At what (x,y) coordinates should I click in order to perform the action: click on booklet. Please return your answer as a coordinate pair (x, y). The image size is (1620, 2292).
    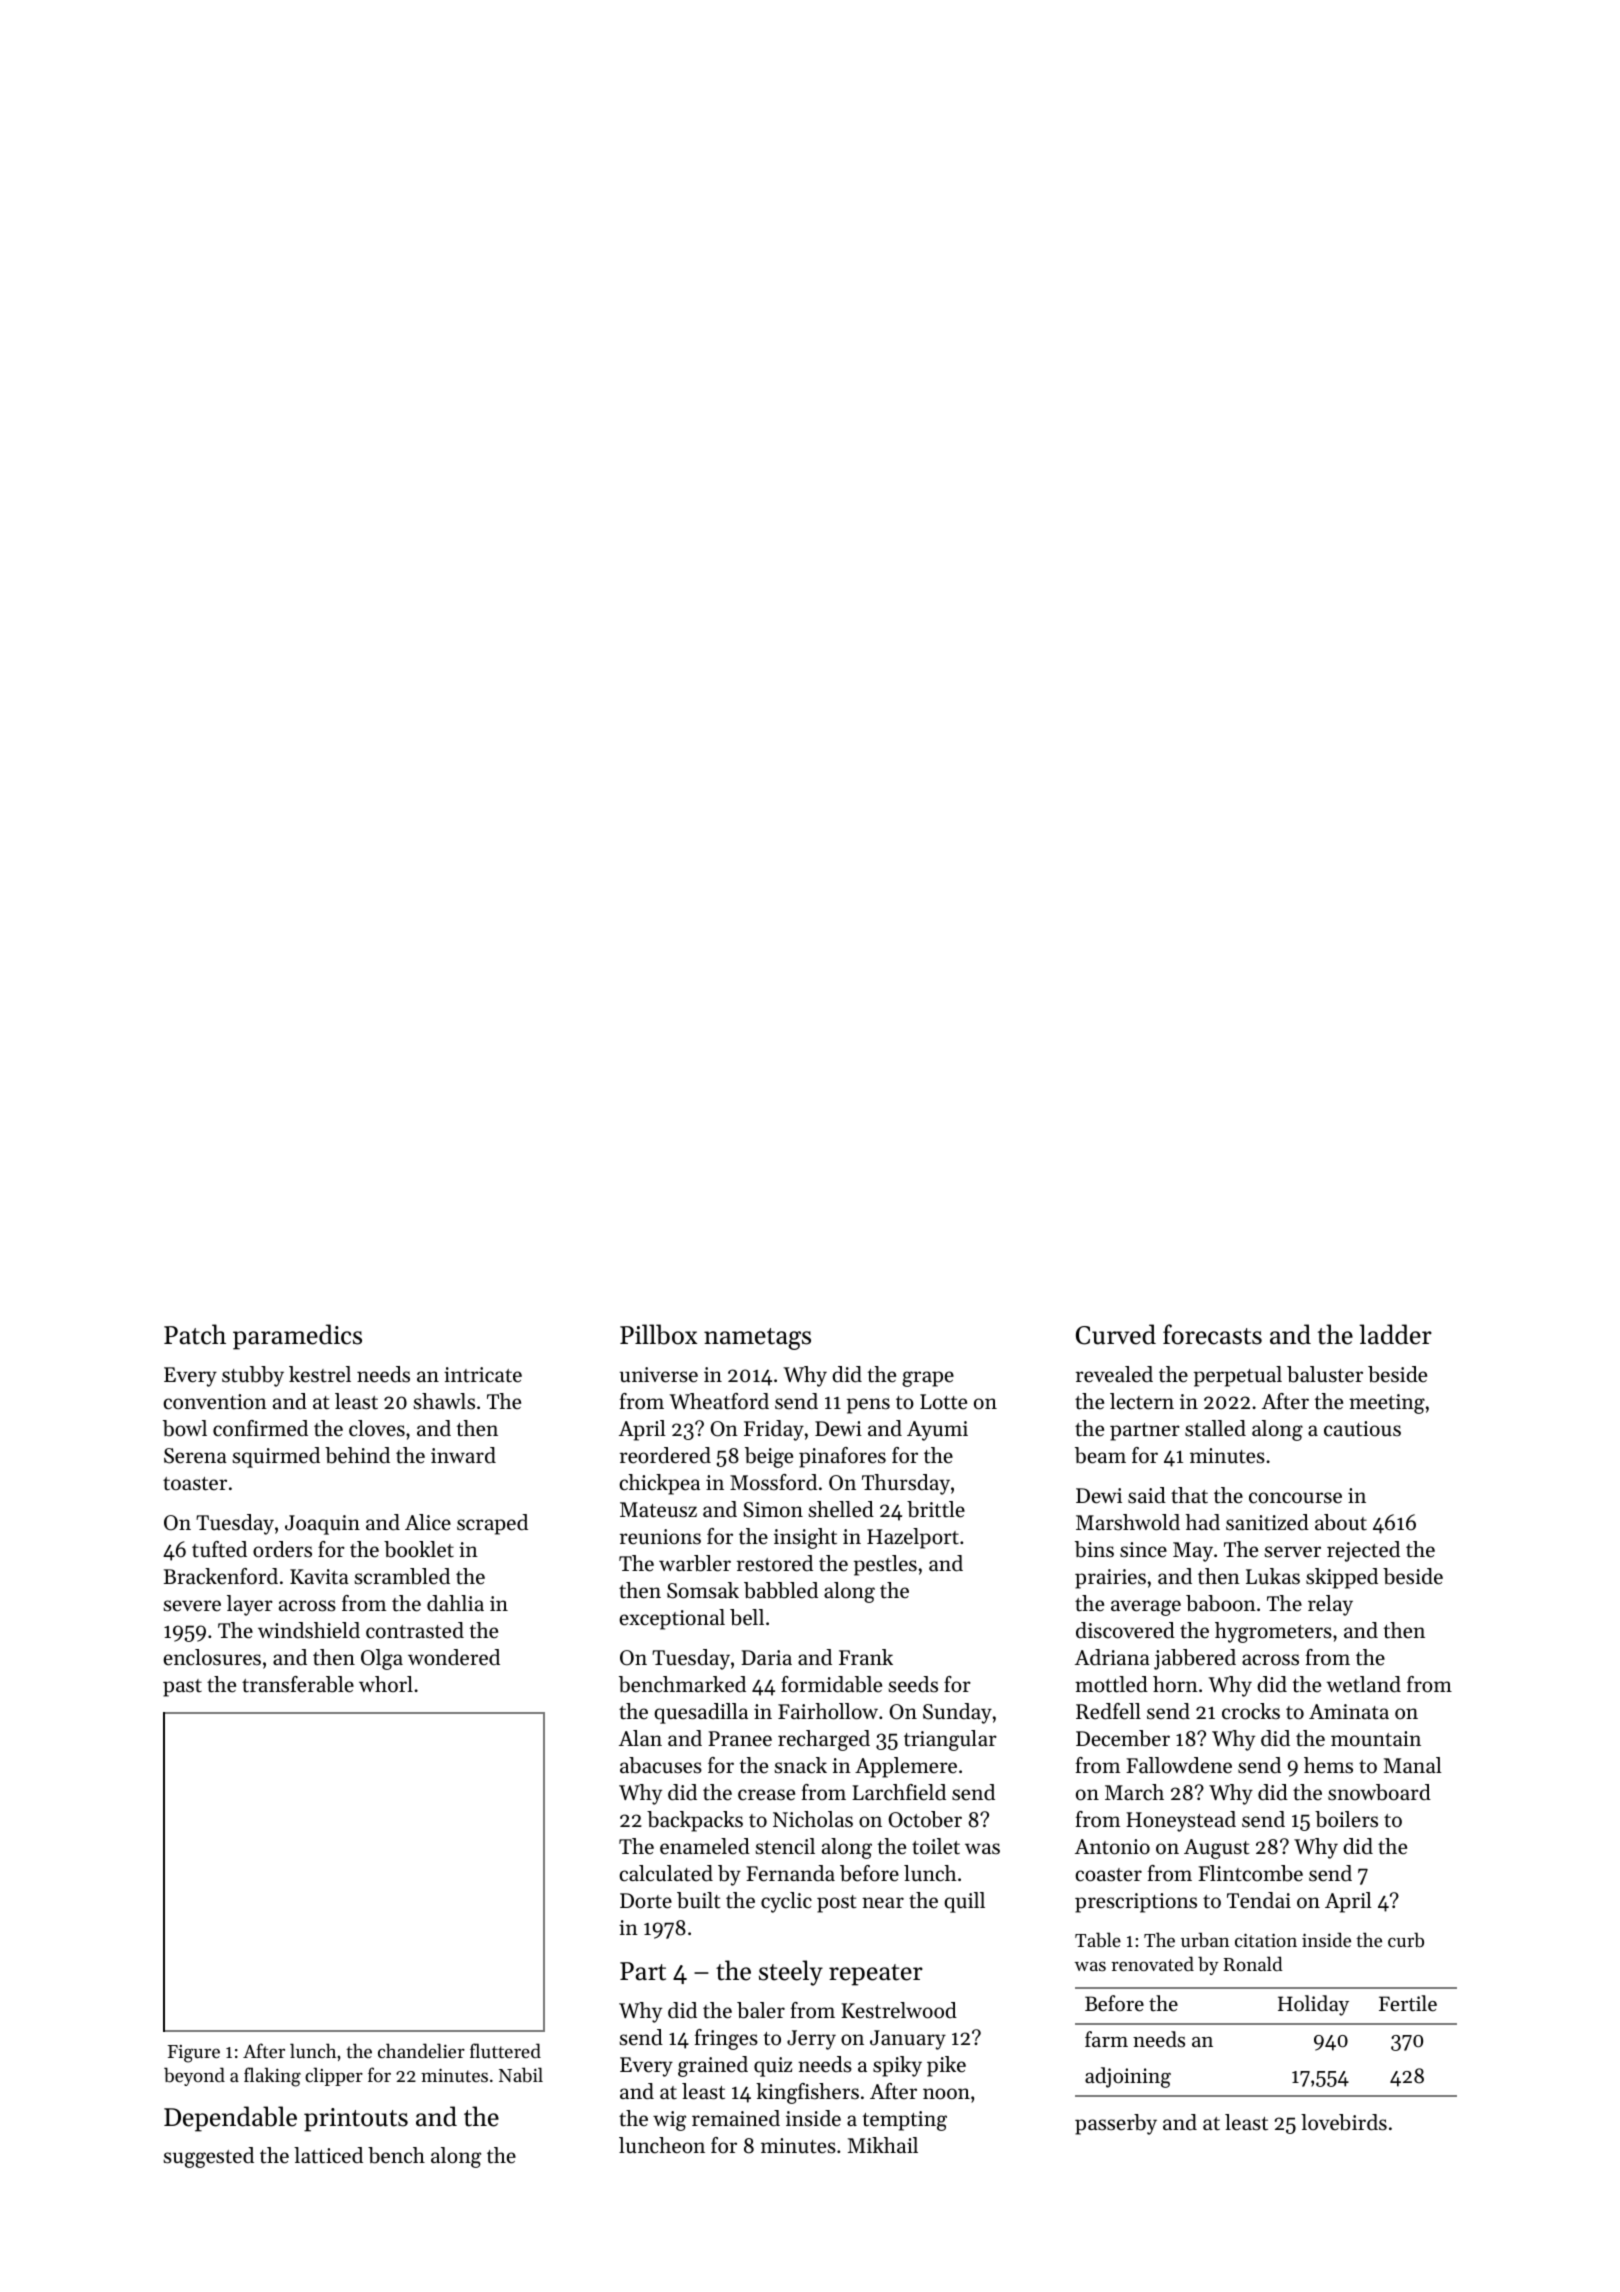
    Looking at the image, I should click on (419, 1549).
